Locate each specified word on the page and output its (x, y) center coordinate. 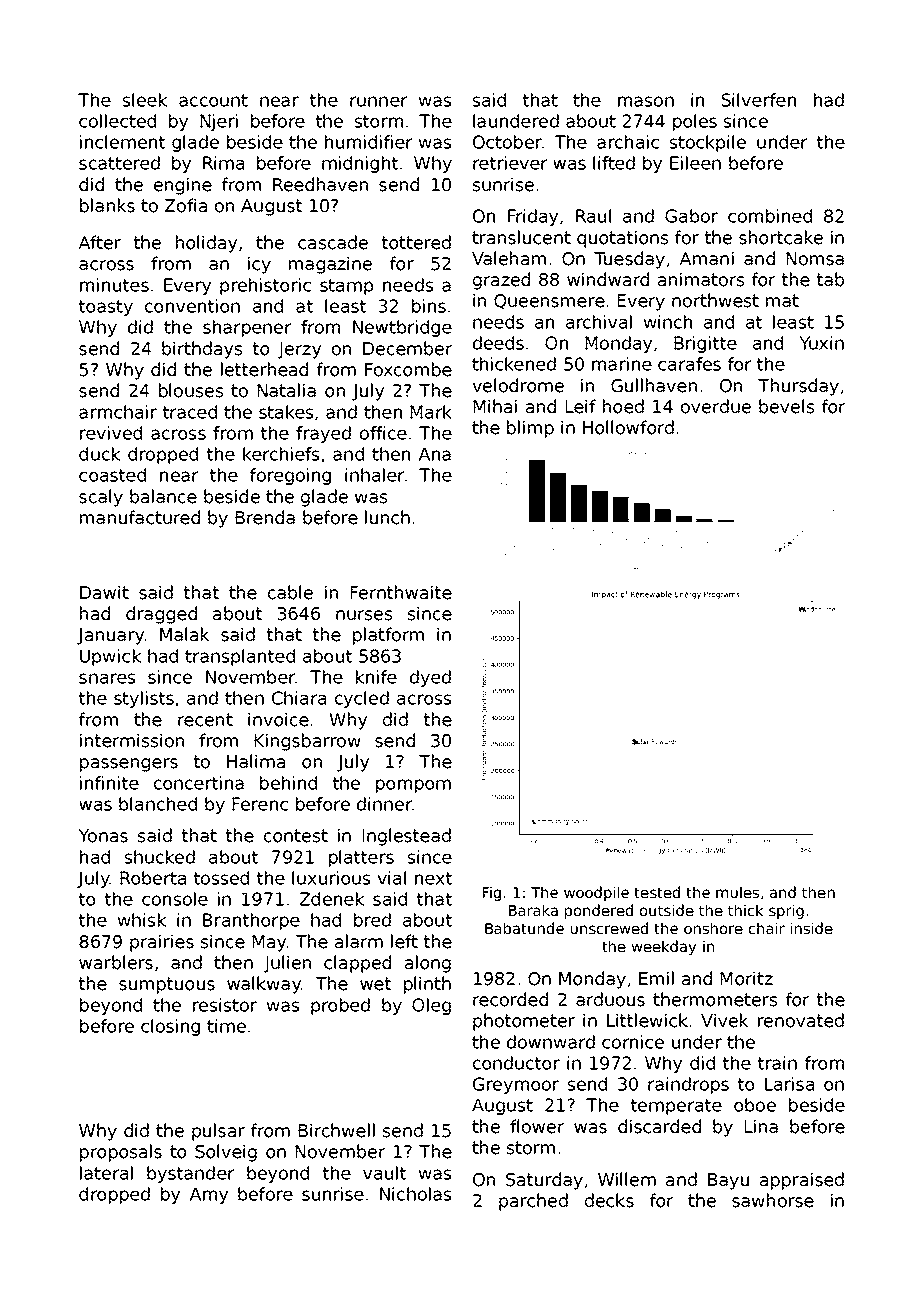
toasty (106, 308)
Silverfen (758, 100)
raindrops (688, 1085)
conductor (516, 1063)
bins (429, 306)
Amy (209, 1195)
